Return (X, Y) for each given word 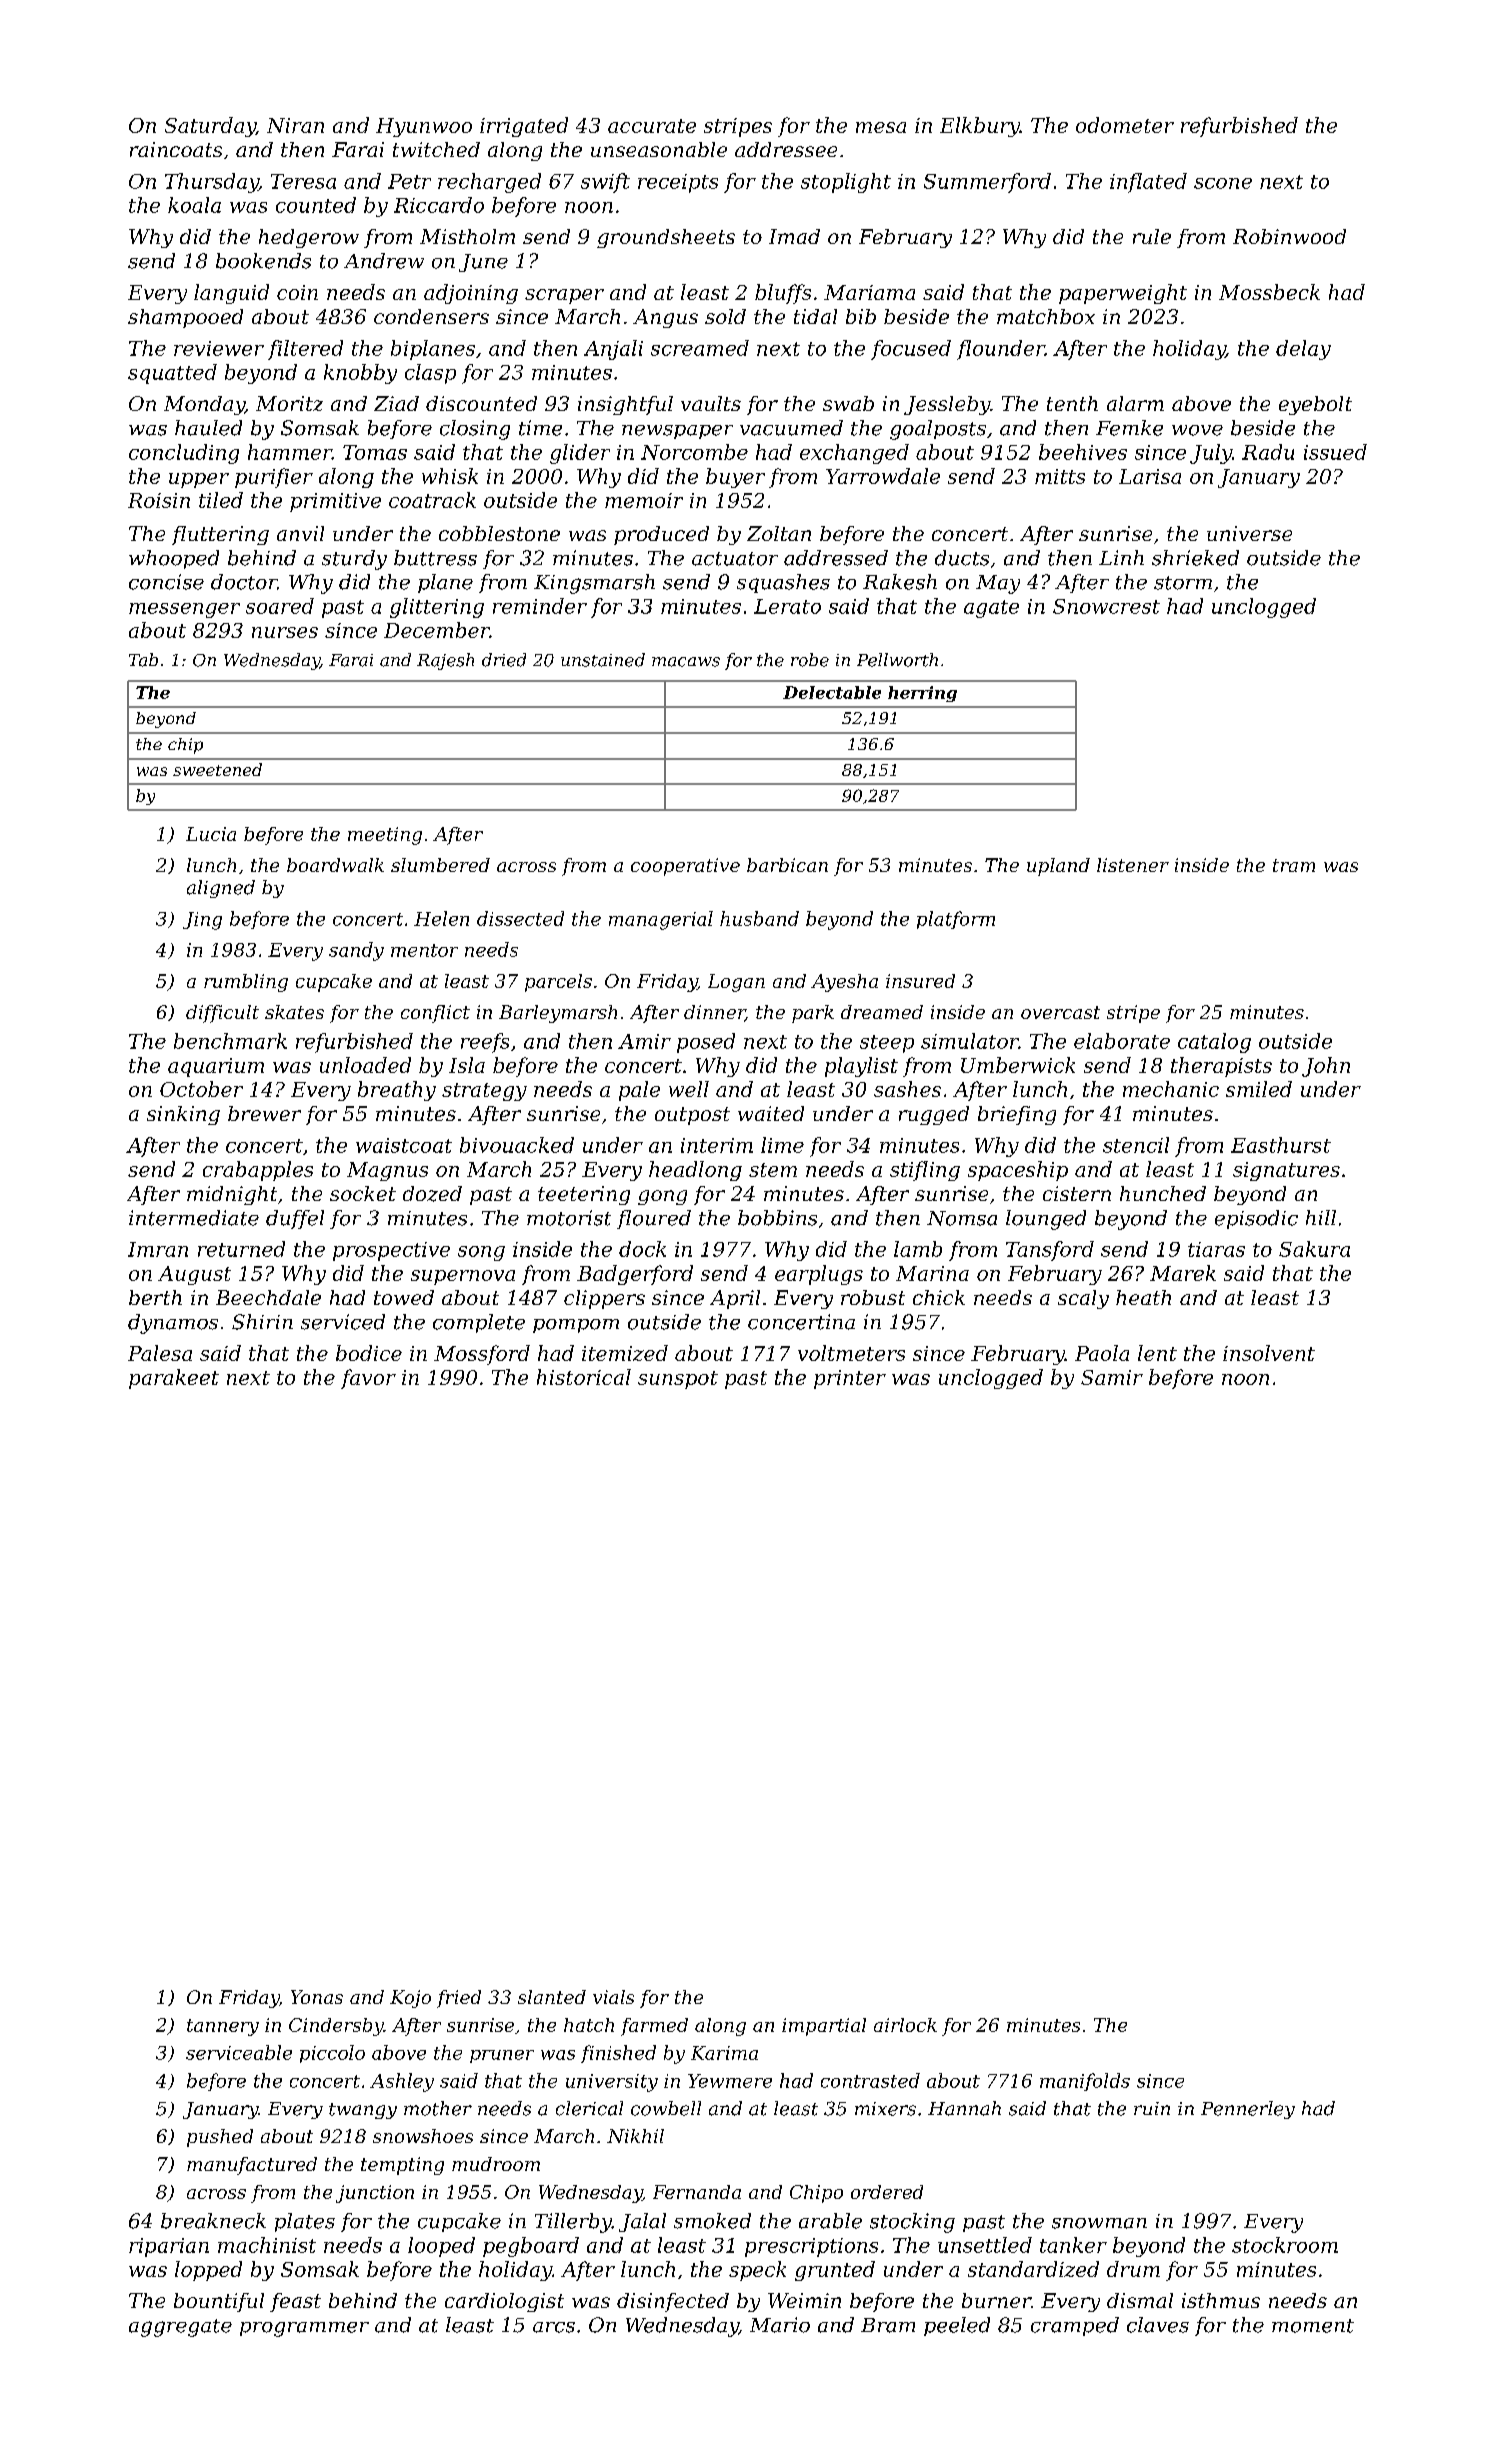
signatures (1286, 1171)
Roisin (159, 500)
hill (1321, 1217)
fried (459, 1999)
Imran (158, 1249)
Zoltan (779, 533)
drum (1133, 2269)
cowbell (666, 2108)
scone (1223, 183)
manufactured (252, 2166)
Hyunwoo (424, 127)
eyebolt (1315, 405)
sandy (356, 951)
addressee (786, 149)
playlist (861, 1067)
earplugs (819, 1275)
